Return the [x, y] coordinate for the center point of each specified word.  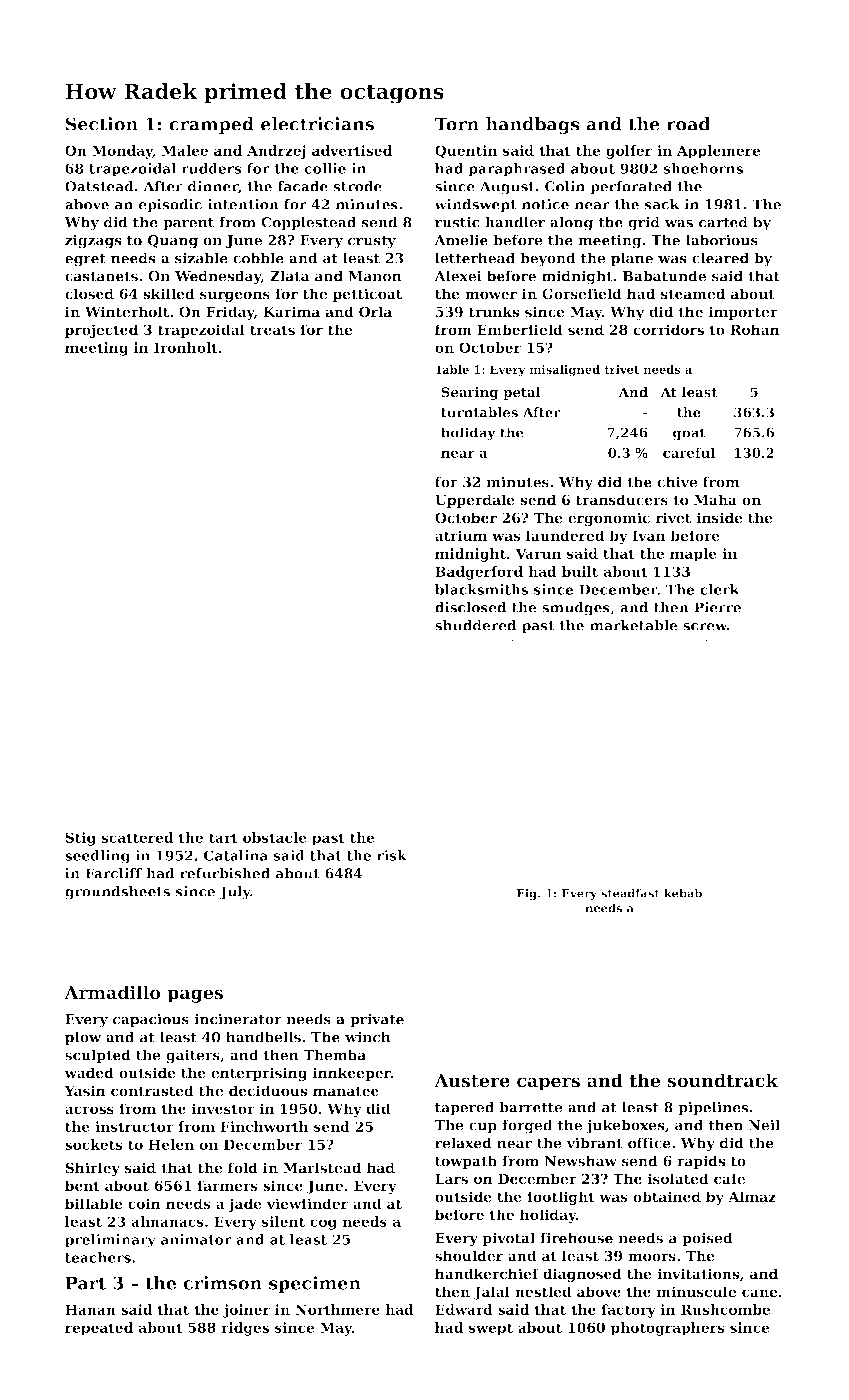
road [688, 124]
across [89, 1110]
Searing [470, 393]
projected [101, 331]
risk [392, 855]
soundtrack [722, 1080]
